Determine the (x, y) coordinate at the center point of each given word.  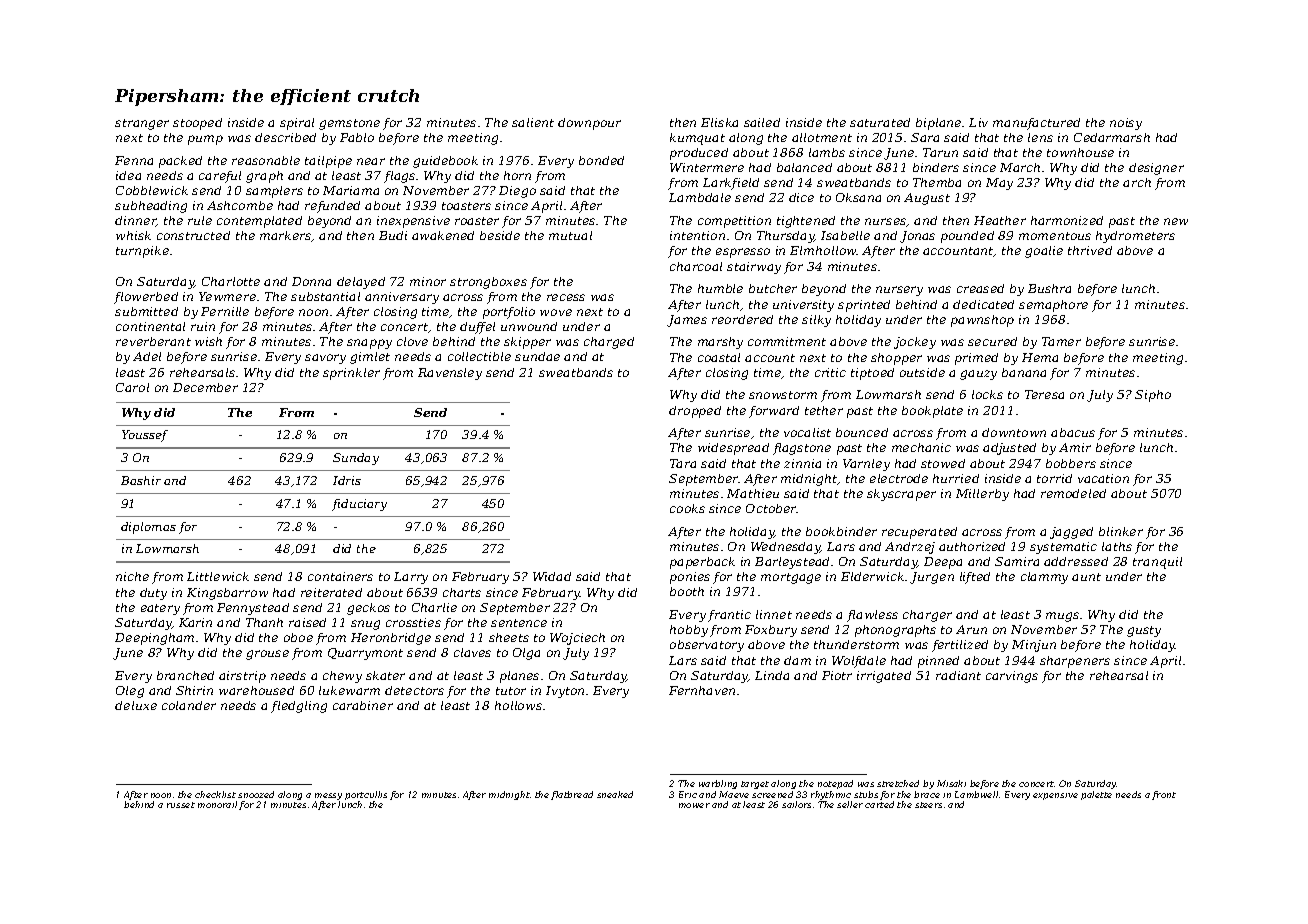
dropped (695, 412)
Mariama (351, 190)
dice (801, 197)
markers (286, 236)
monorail (217, 804)
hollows (518, 705)
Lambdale (700, 197)
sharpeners (1075, 662)
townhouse (1080, 152)
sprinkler (351, 374)
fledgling (299, 707)
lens (1040, 137)
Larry (411, 578)
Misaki (951, 783)
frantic (729, 616)
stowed (943, 463)
